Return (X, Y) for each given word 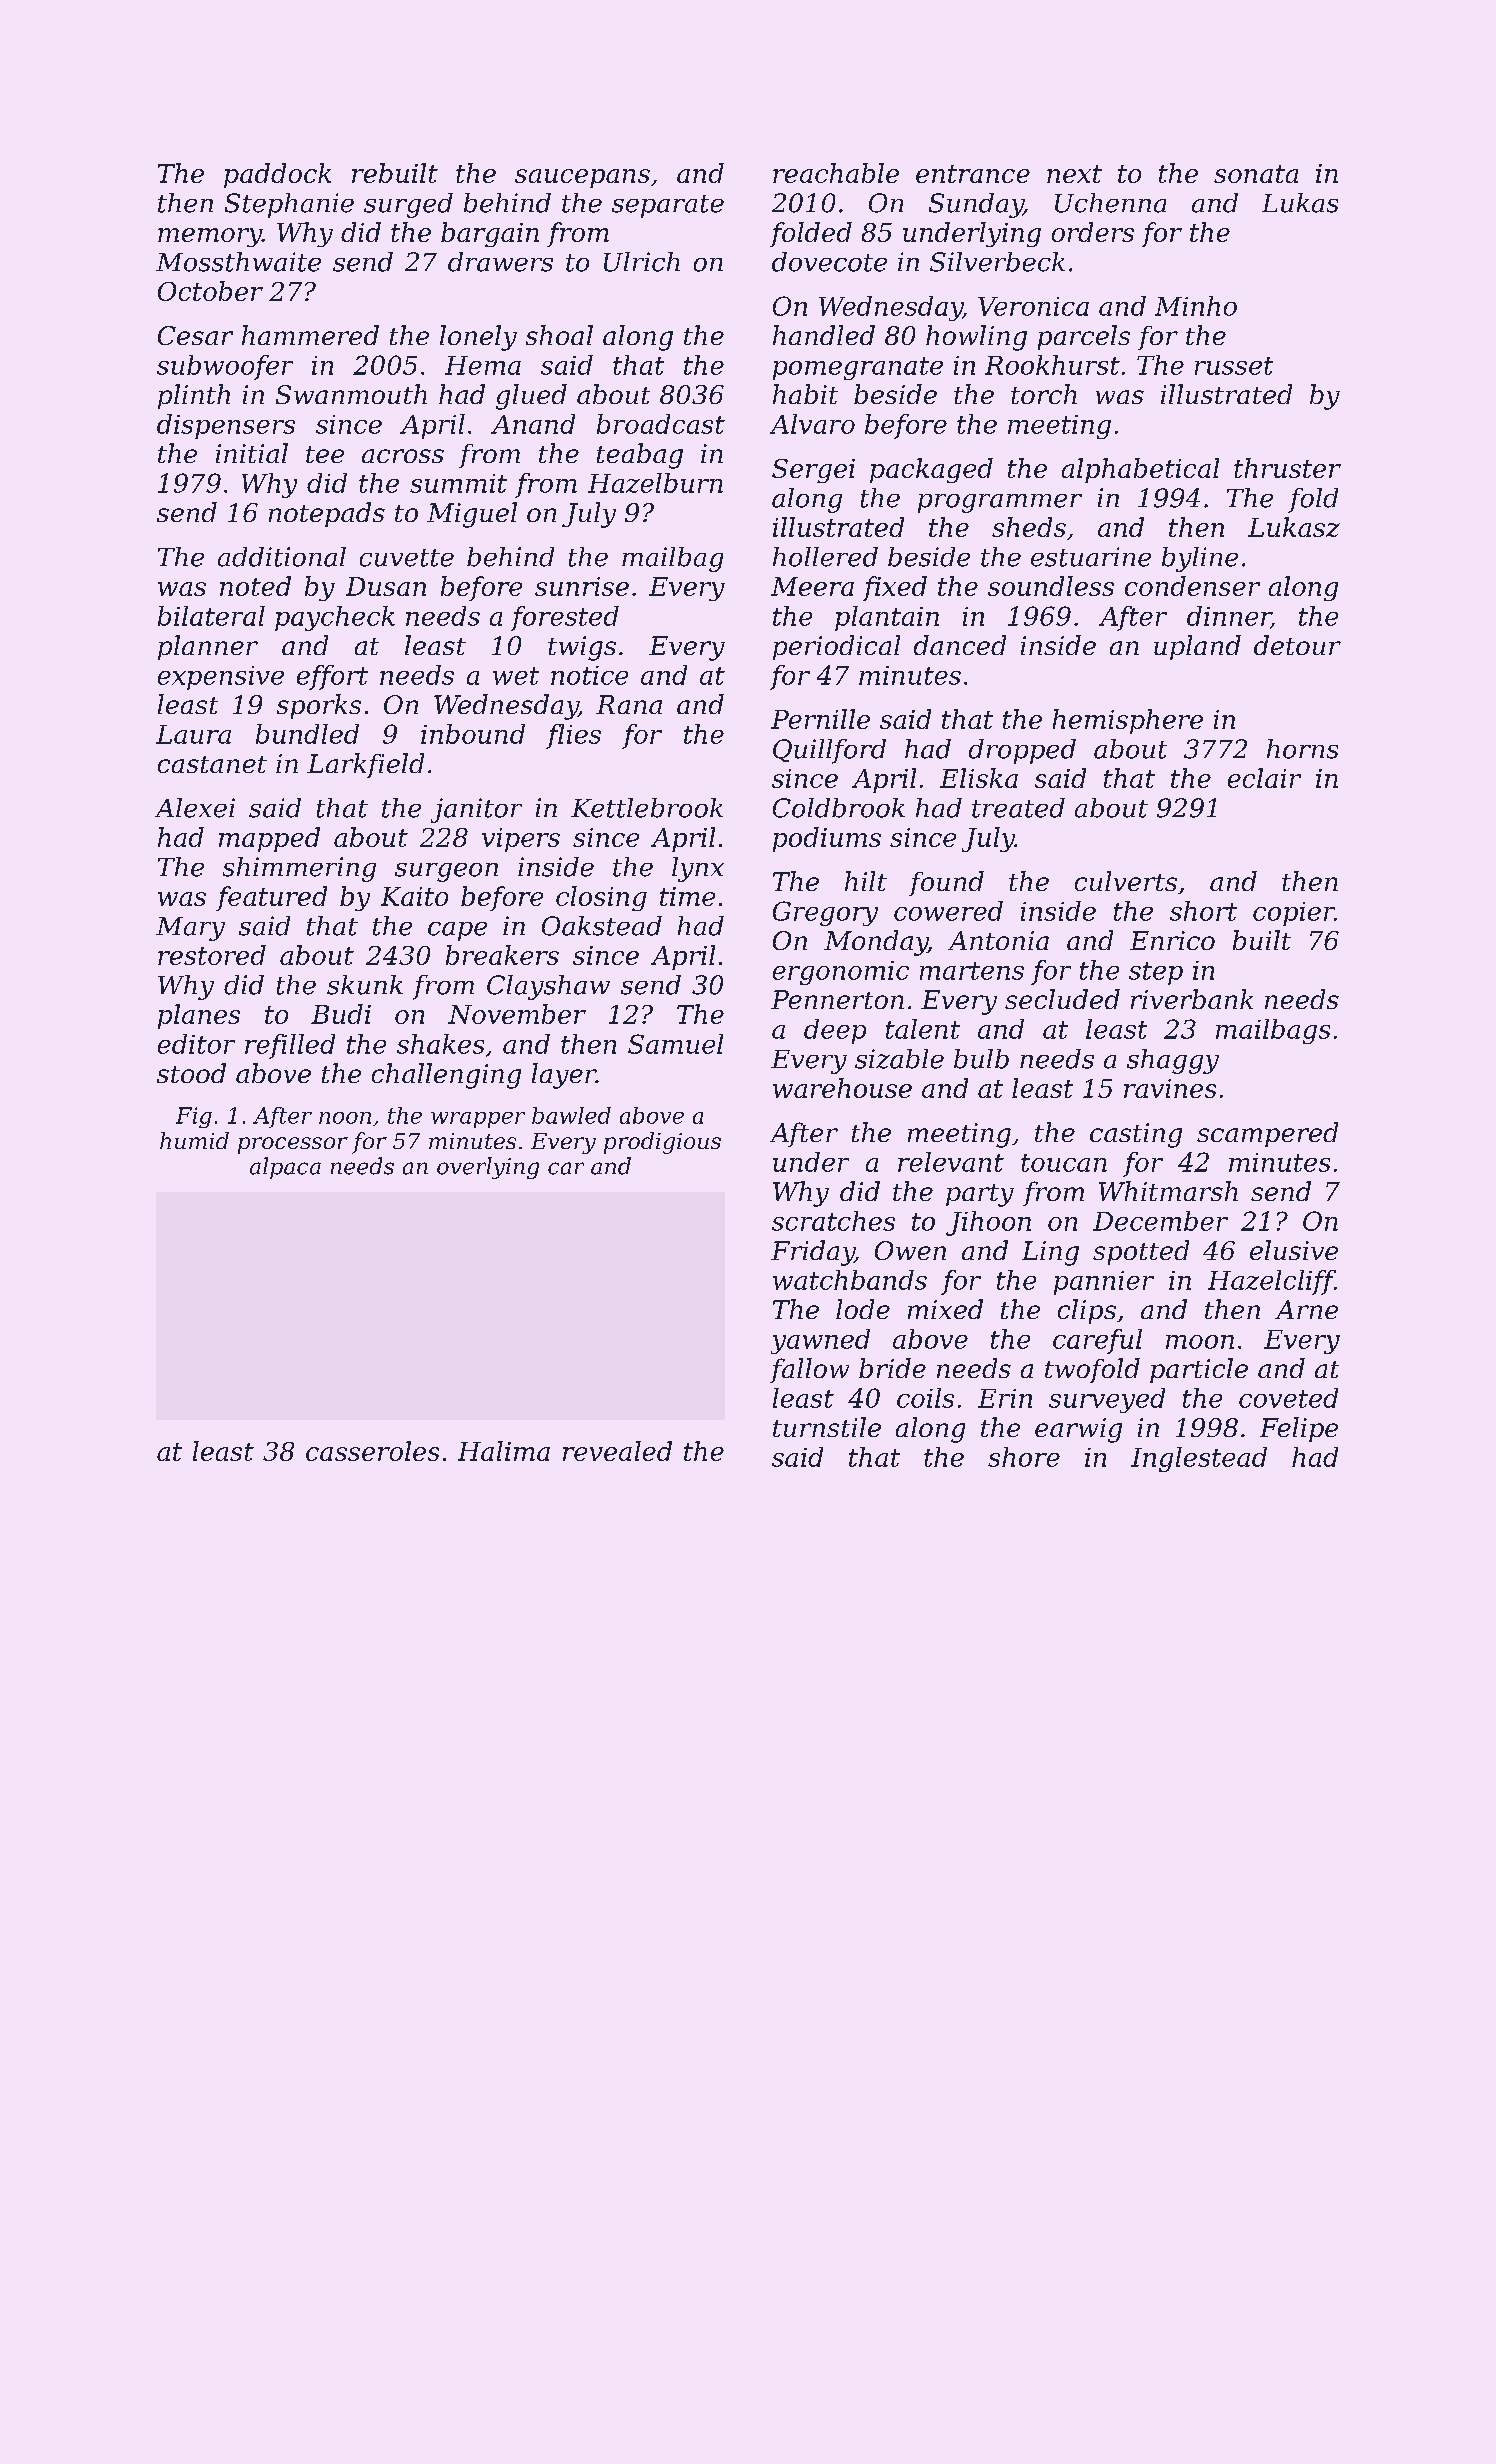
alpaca (285, 1168)
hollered (825, 557)
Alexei (195, 808)
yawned (820, 1341)
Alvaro (812, 424)
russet (1234, 366)
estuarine (1091, 557)
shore (1024, 1457)
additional (282, 557)
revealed (617, 1451)
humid (194, 1140)
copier (1294, 914)
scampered (1267, 1134)
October (210, 291)
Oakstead (602, 926)
